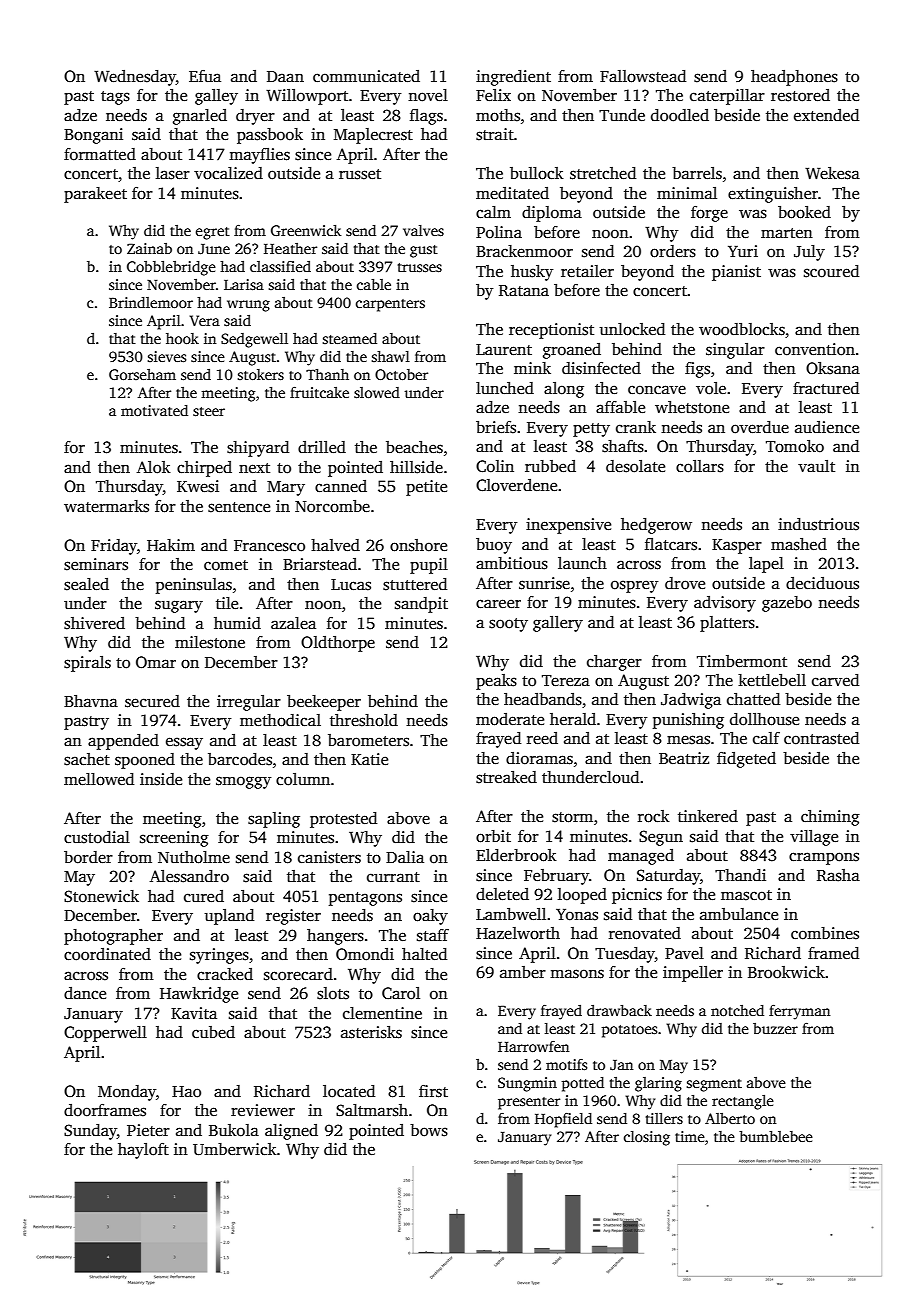 This screenshot has height=1311, width=924. What do you see at coordinates (794, 78) in the screenshot?
I see `headphones` at bounding box center [794, 78].
